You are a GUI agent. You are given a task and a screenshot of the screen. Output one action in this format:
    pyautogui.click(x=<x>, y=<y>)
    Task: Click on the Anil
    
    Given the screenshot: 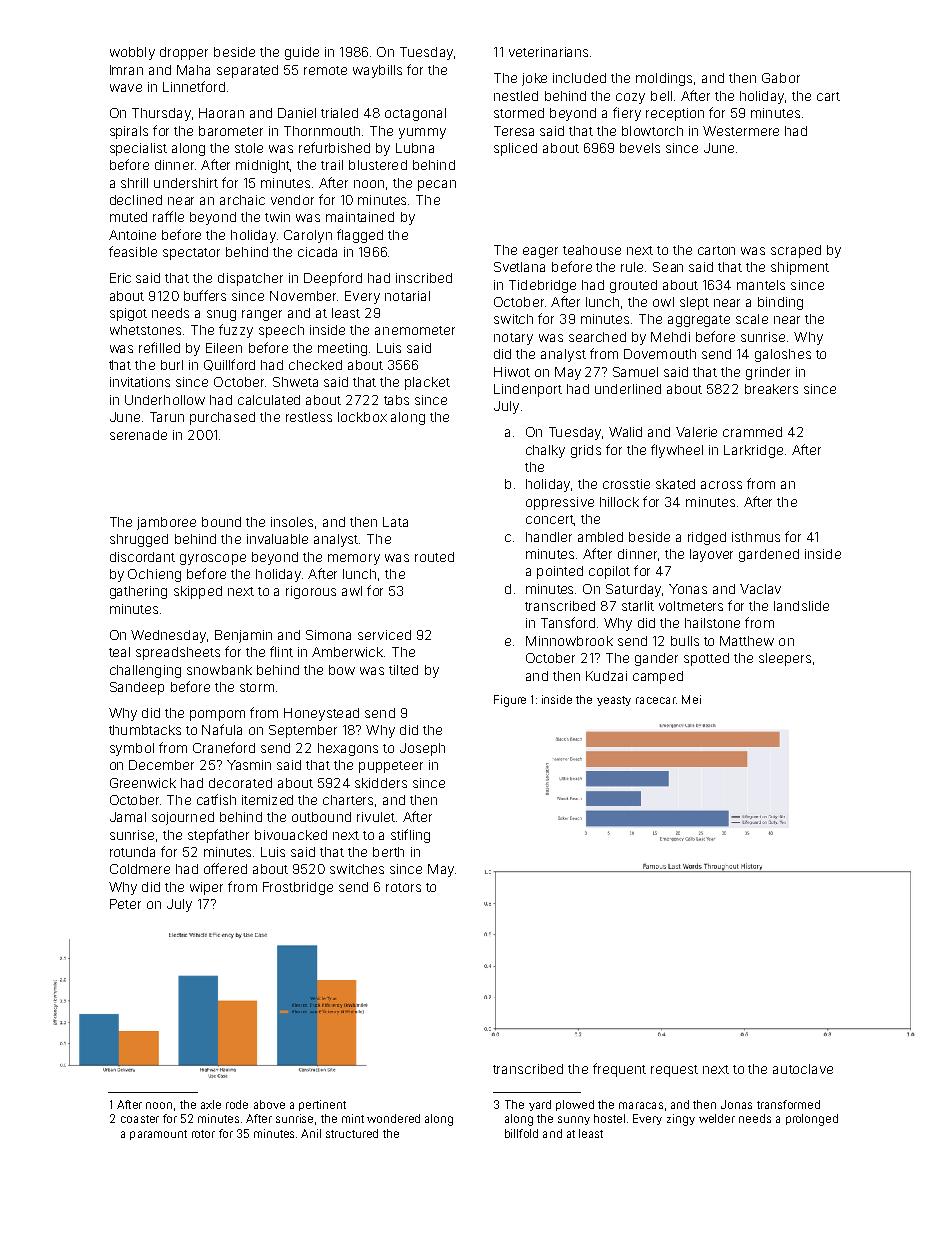 What is the action you would take?
    pyautogui.click(x=311, y=1133)
